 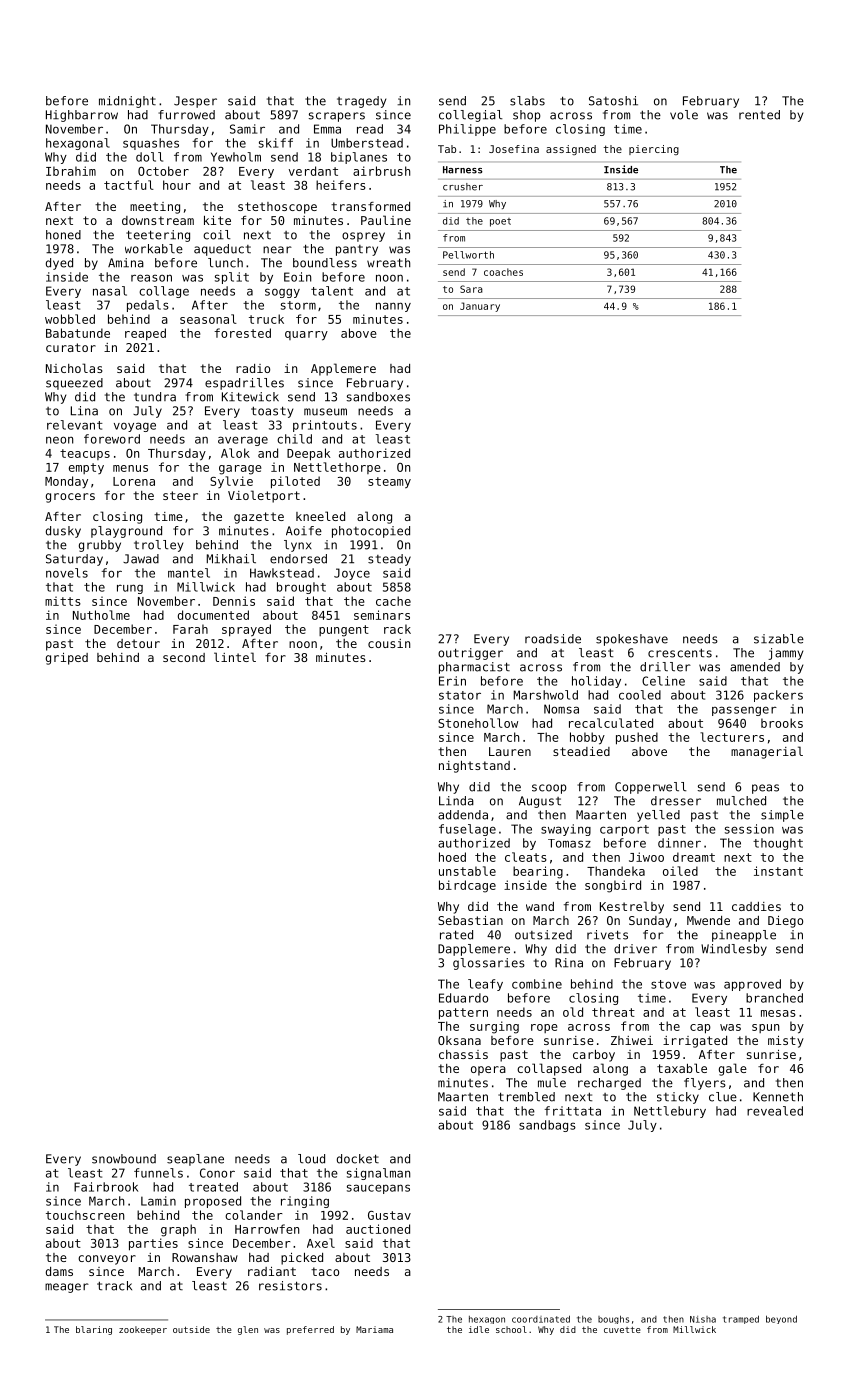 What do you see at coordinates (613, 101) in the document?
I see `Satoshi` at bounding box center [613, 101].
